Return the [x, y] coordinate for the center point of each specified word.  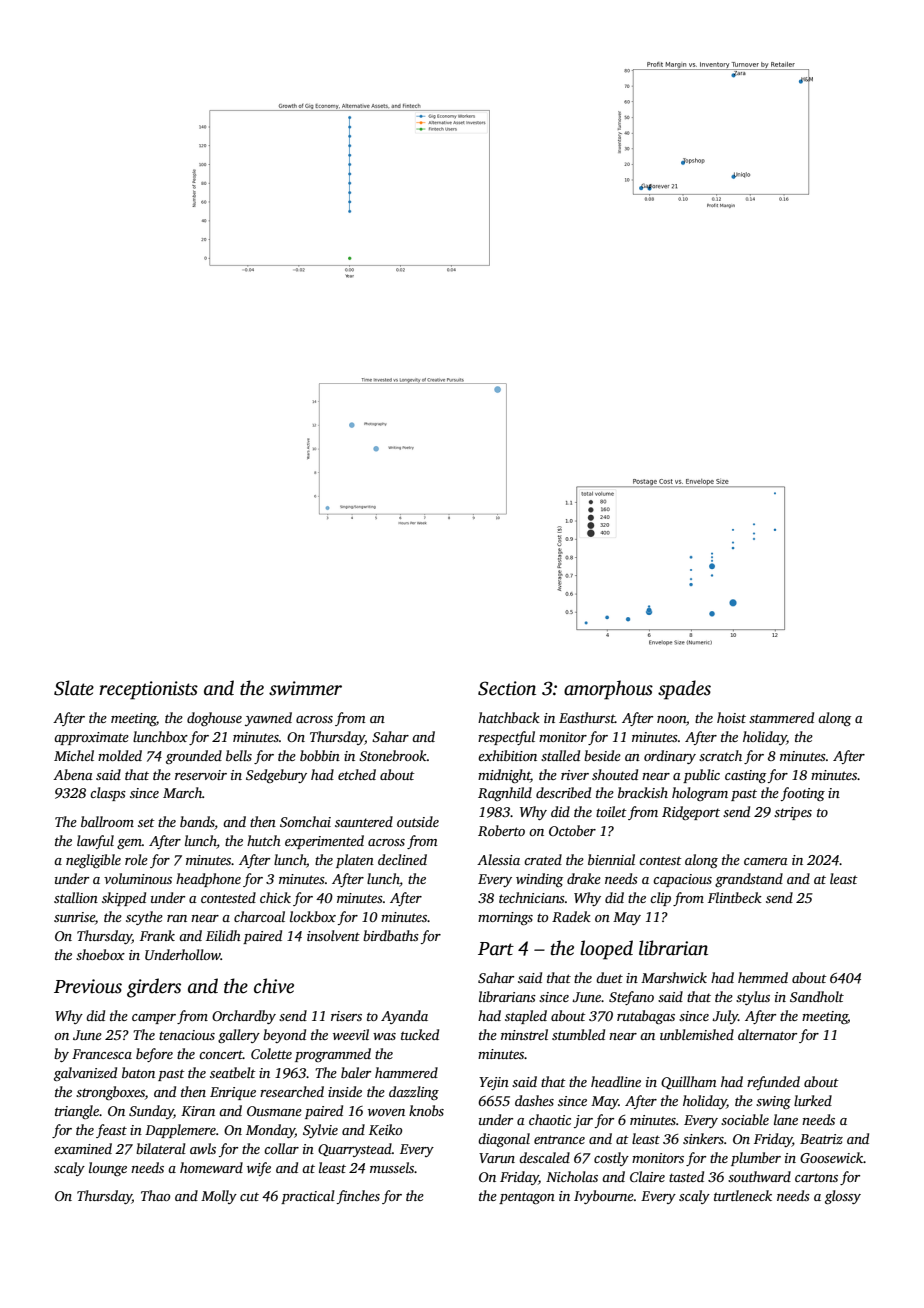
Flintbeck [735, 897]
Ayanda [404, 1017]
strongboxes [110, 1093]
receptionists [148, 690]
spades [684, 690]
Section [507, 688]
